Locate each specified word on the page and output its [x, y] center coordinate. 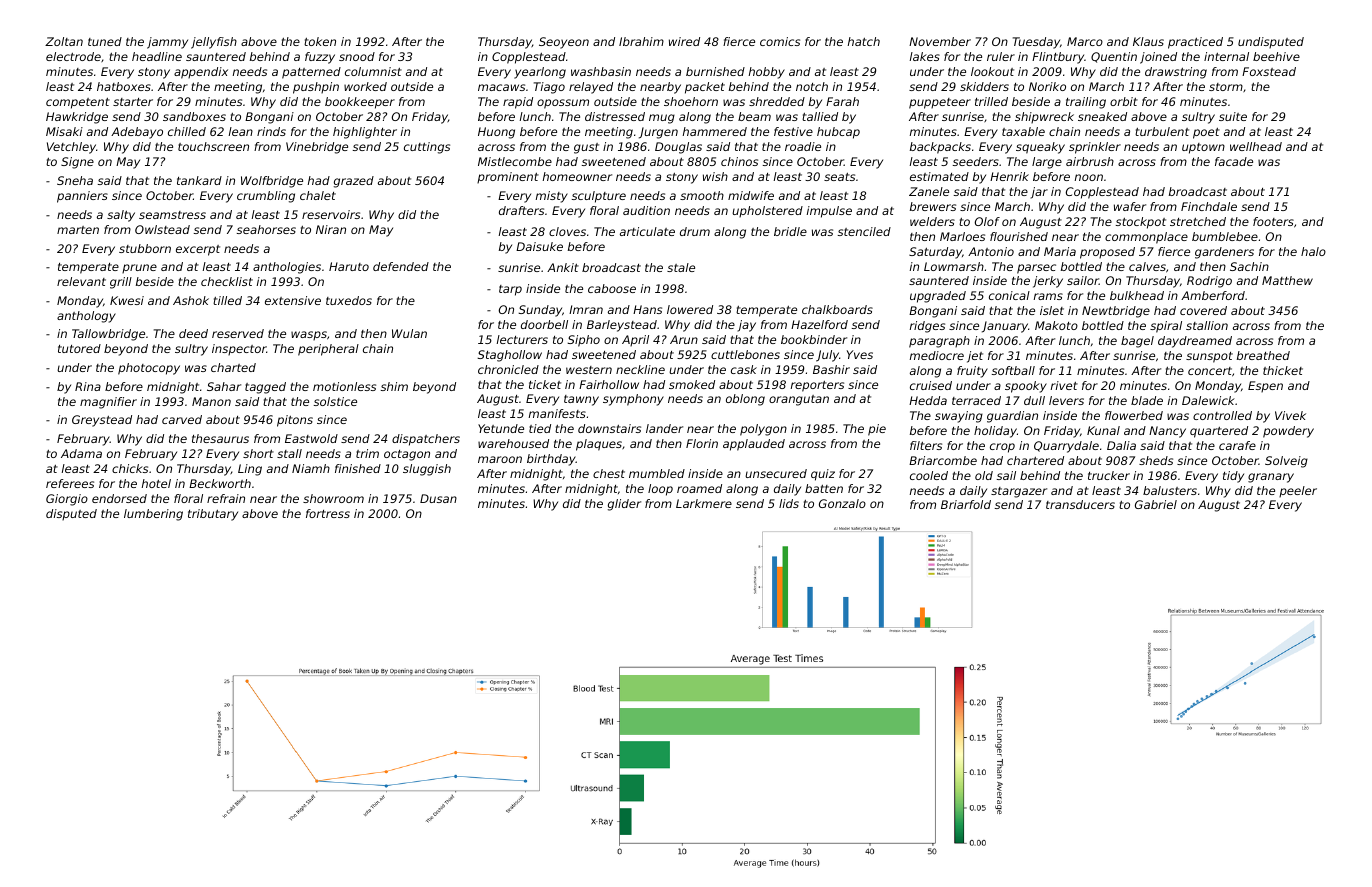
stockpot [1141, 223]
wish [715, 176]
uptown [1203, 148]
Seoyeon [564, 43]
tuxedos [349, 300]
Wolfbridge [272, 182]
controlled [1222, 415]
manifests [557, 413]
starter [133, 102]
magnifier [108, 403]
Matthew [1287, 280]
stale [681, 267]
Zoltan [64, 41]
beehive [1276, 56]
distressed [615, 116]
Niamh [311, 468]
